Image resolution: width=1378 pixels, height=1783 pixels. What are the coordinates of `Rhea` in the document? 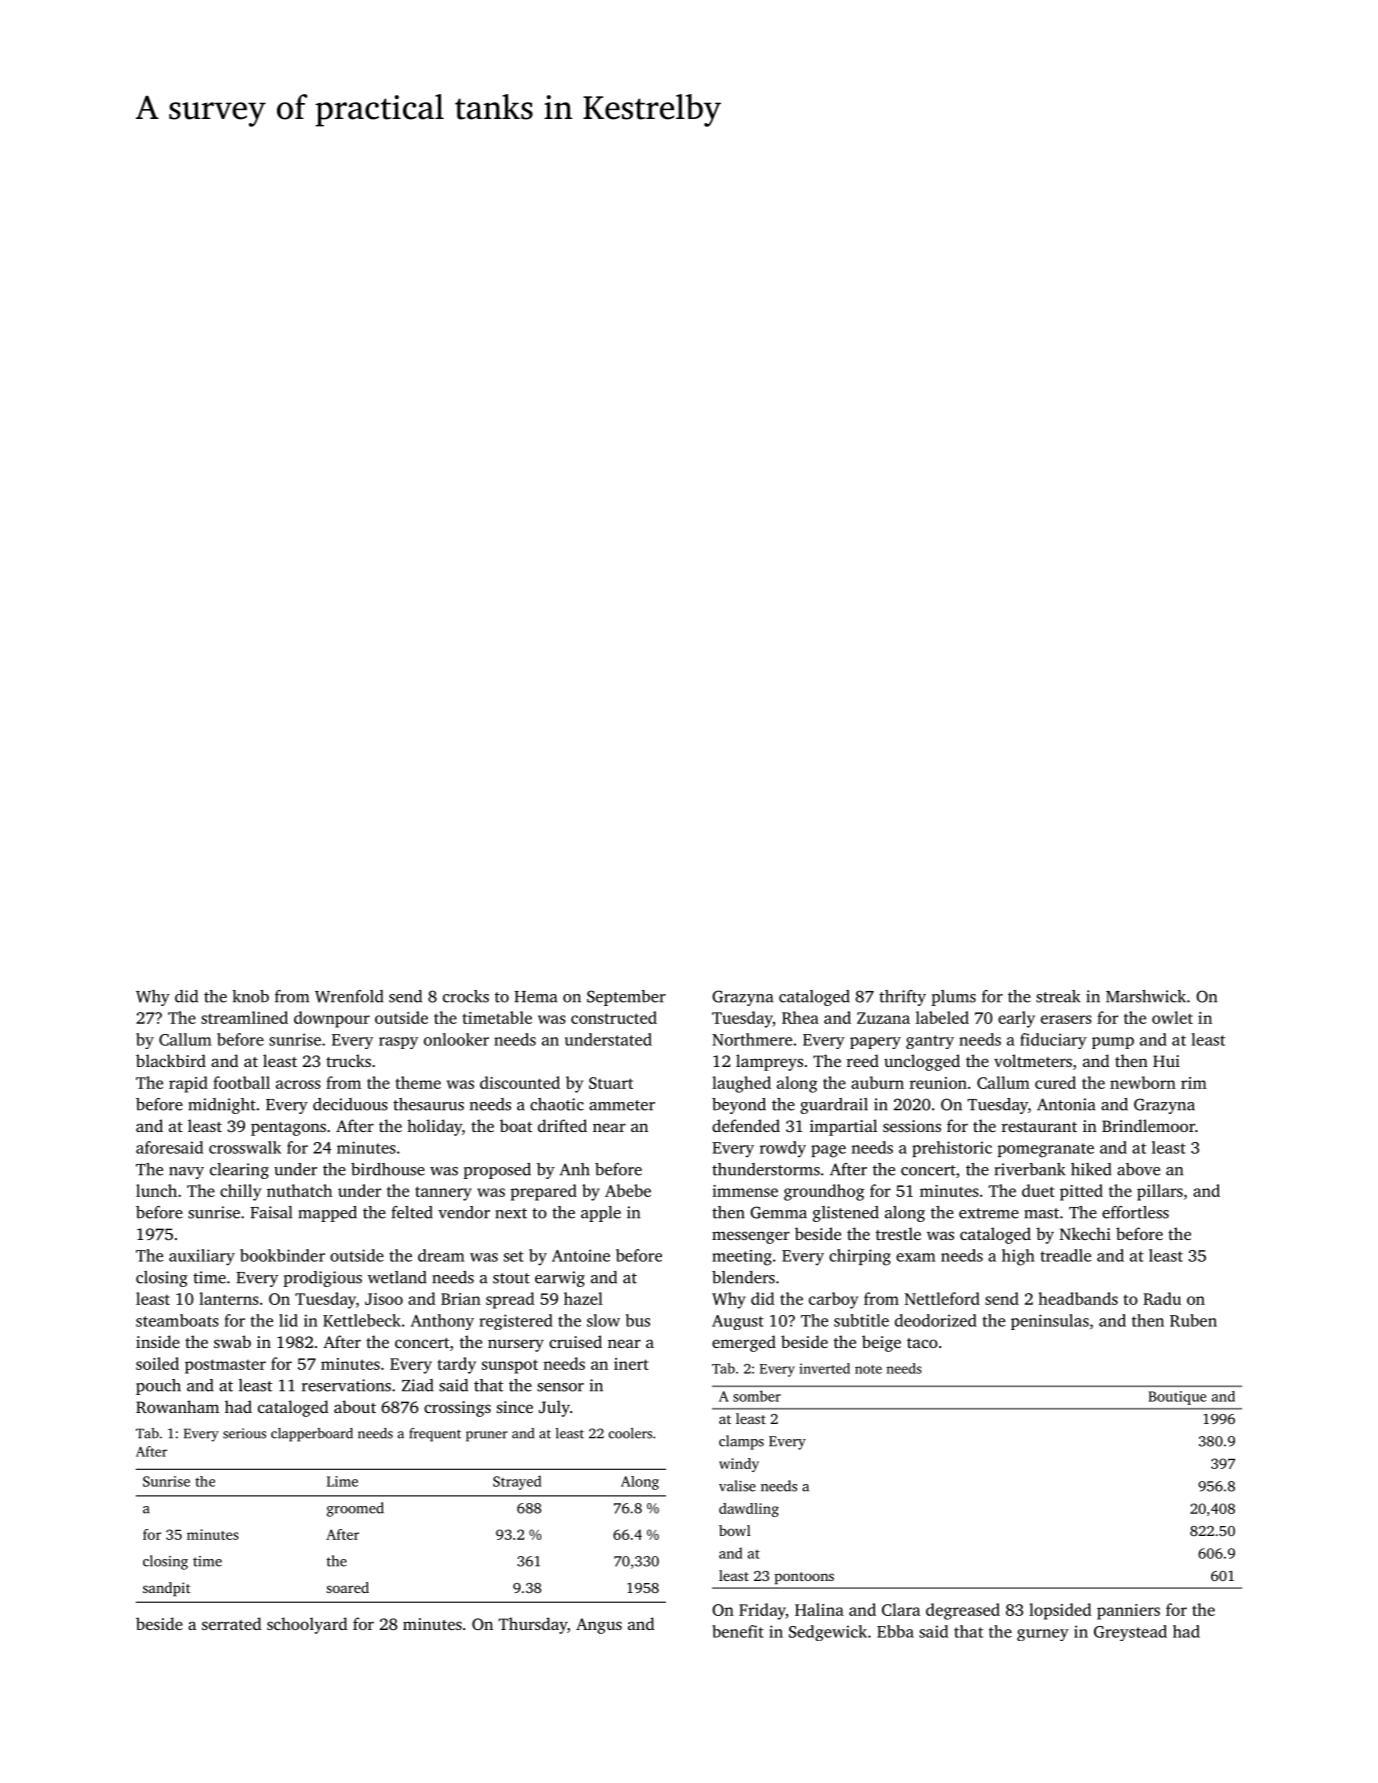 It's located at (800, 1017).
